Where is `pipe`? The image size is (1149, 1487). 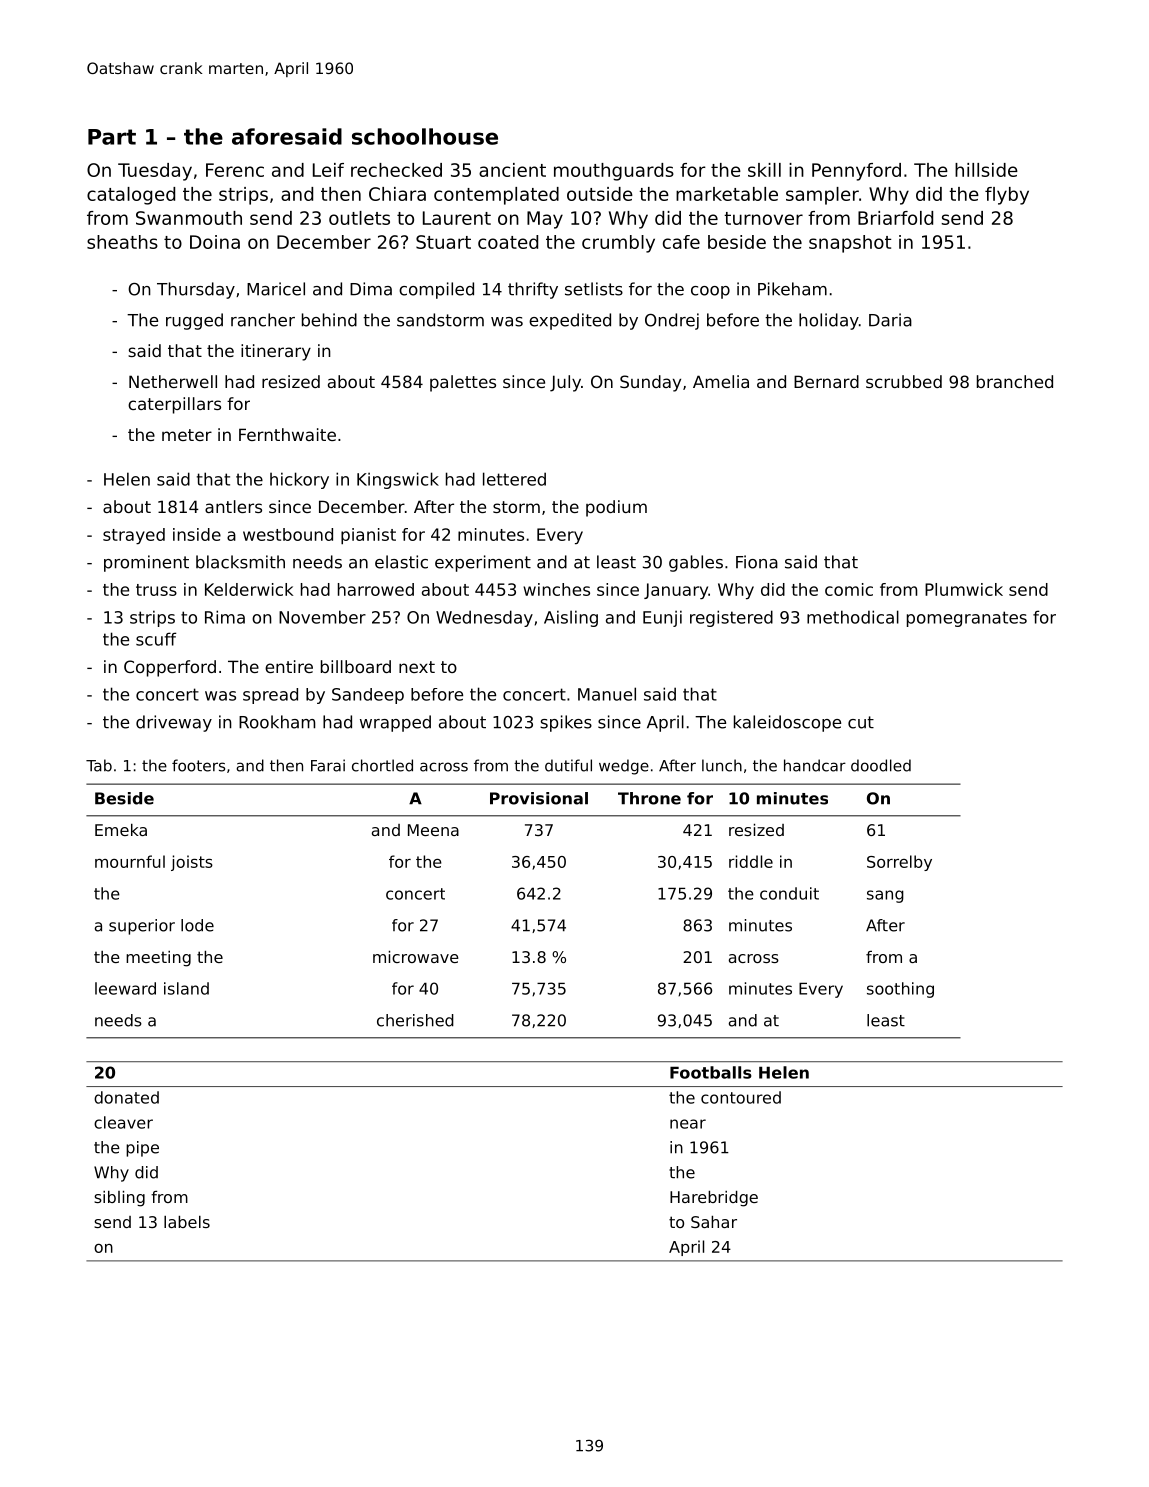 pipe is located at coordinates (142, 1149).
